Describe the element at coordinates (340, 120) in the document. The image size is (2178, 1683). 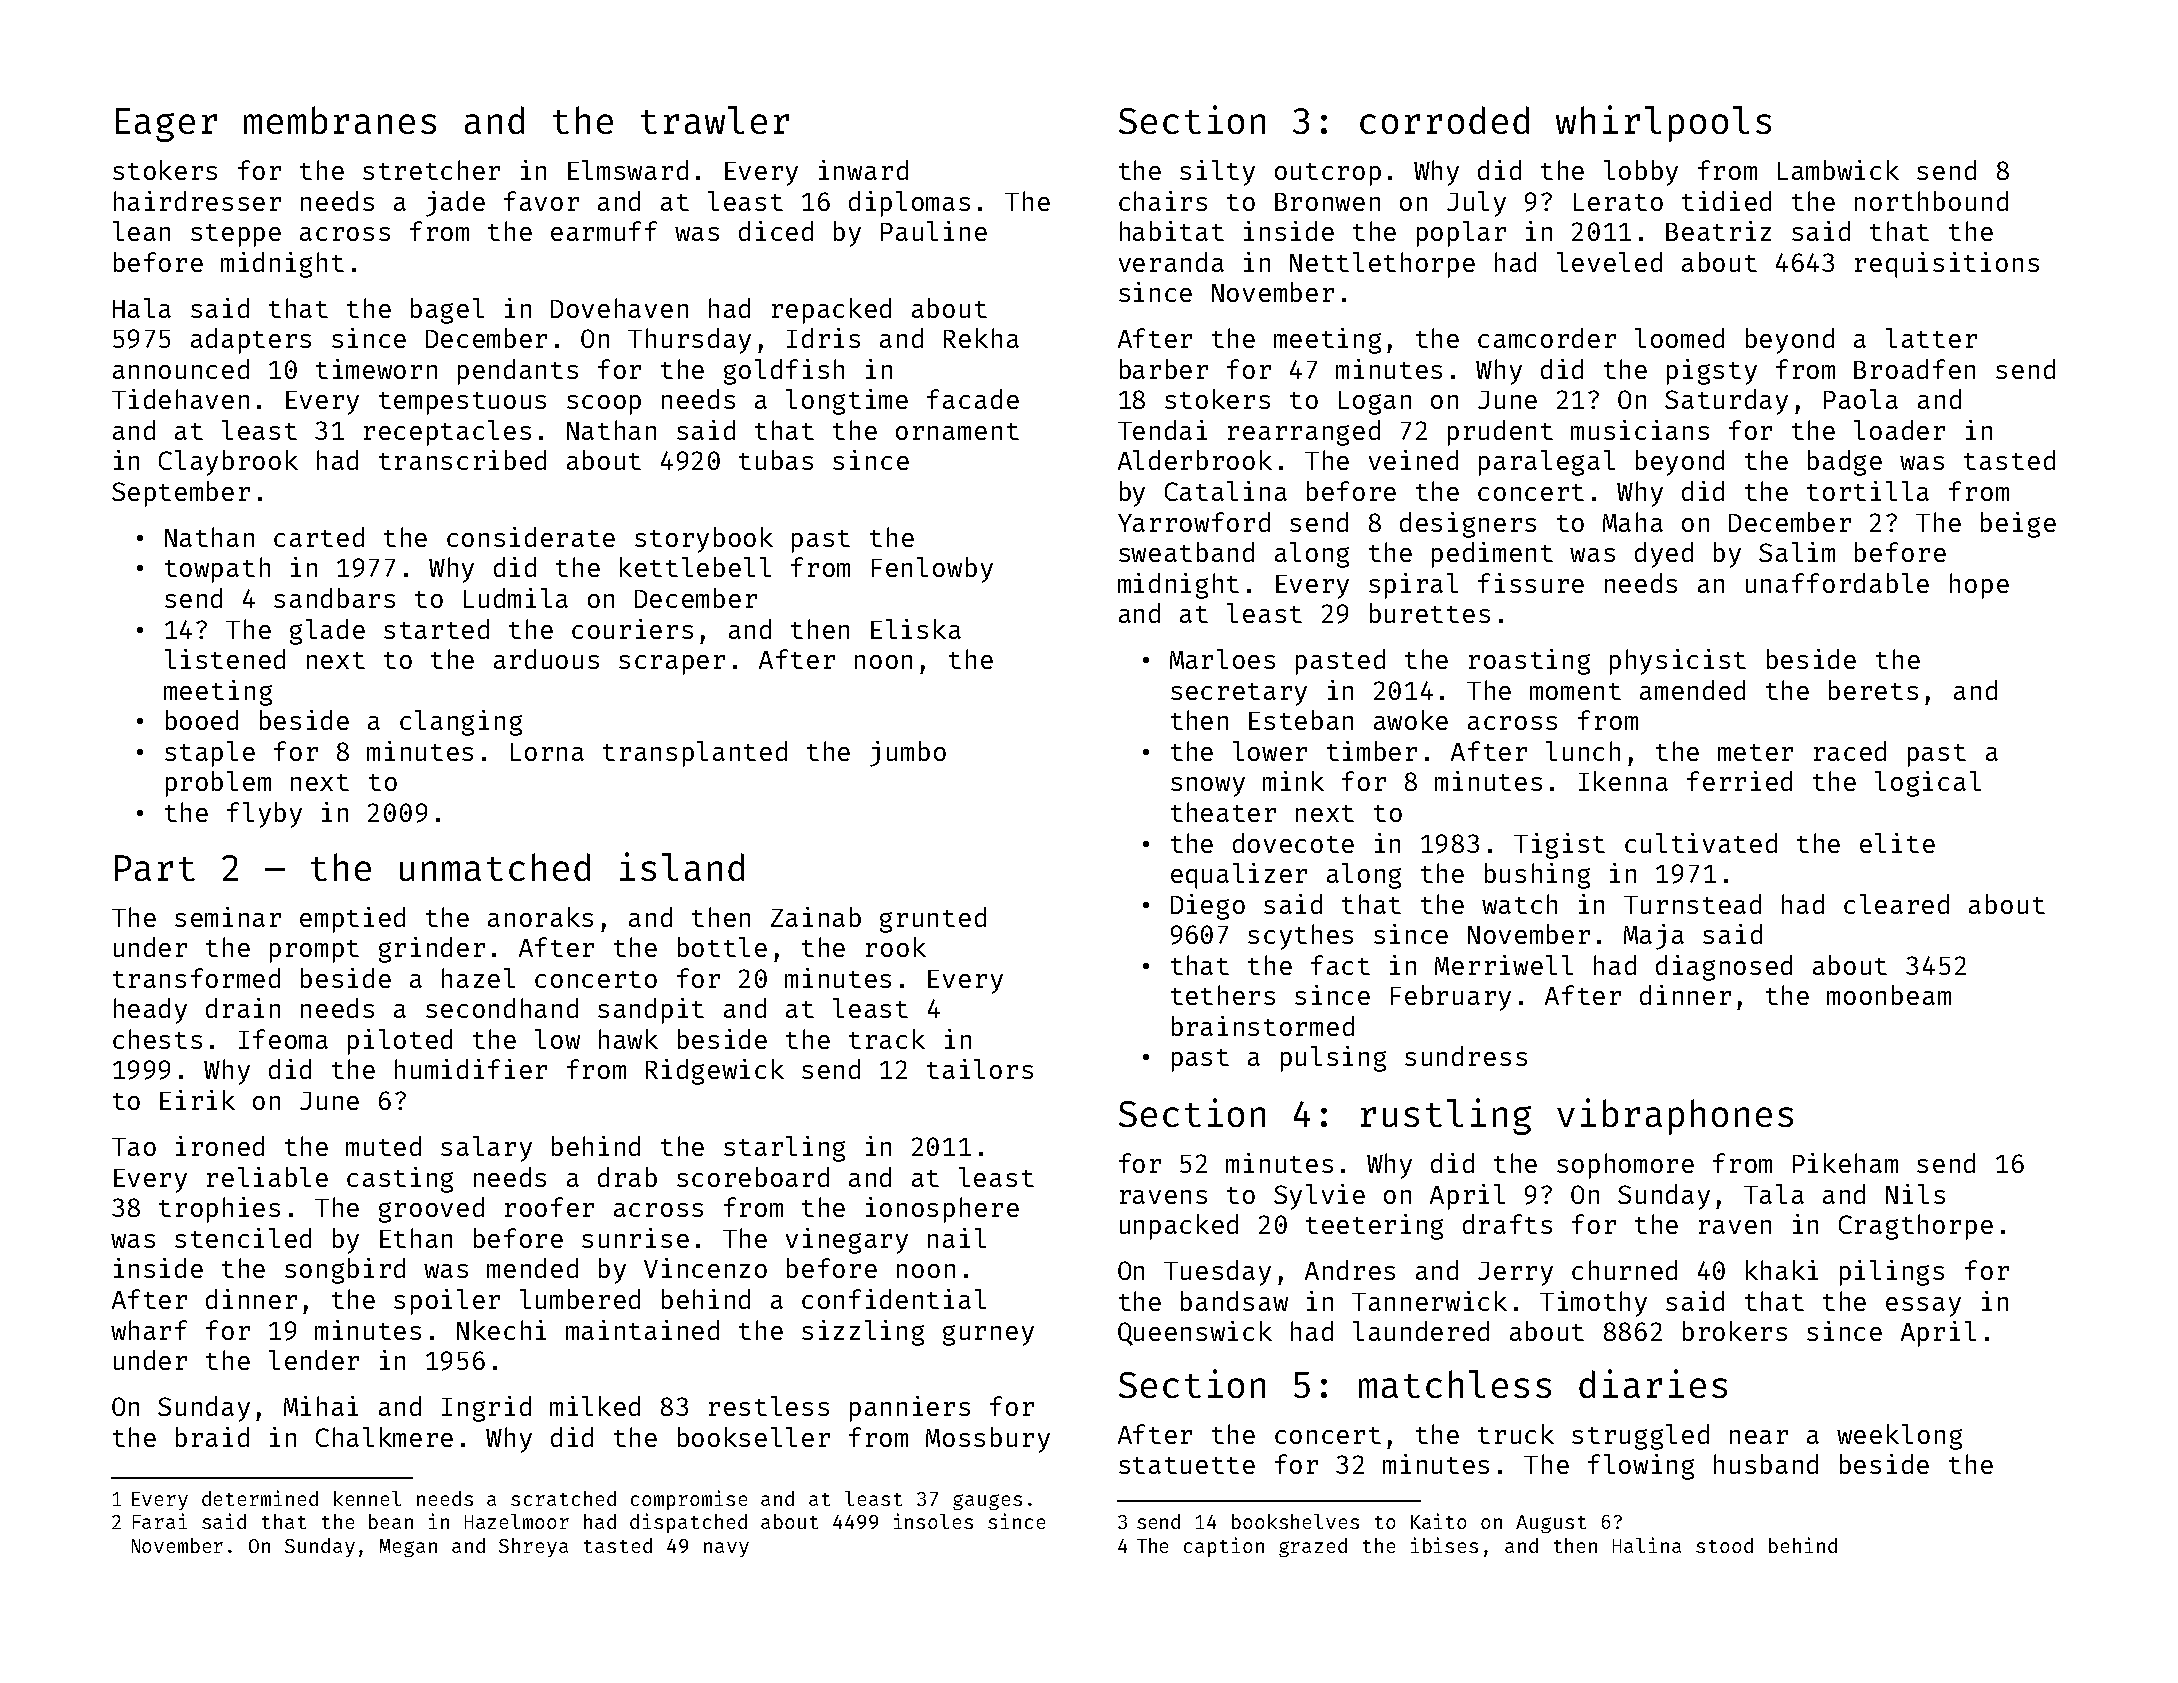
I see `membranes` at that location.
